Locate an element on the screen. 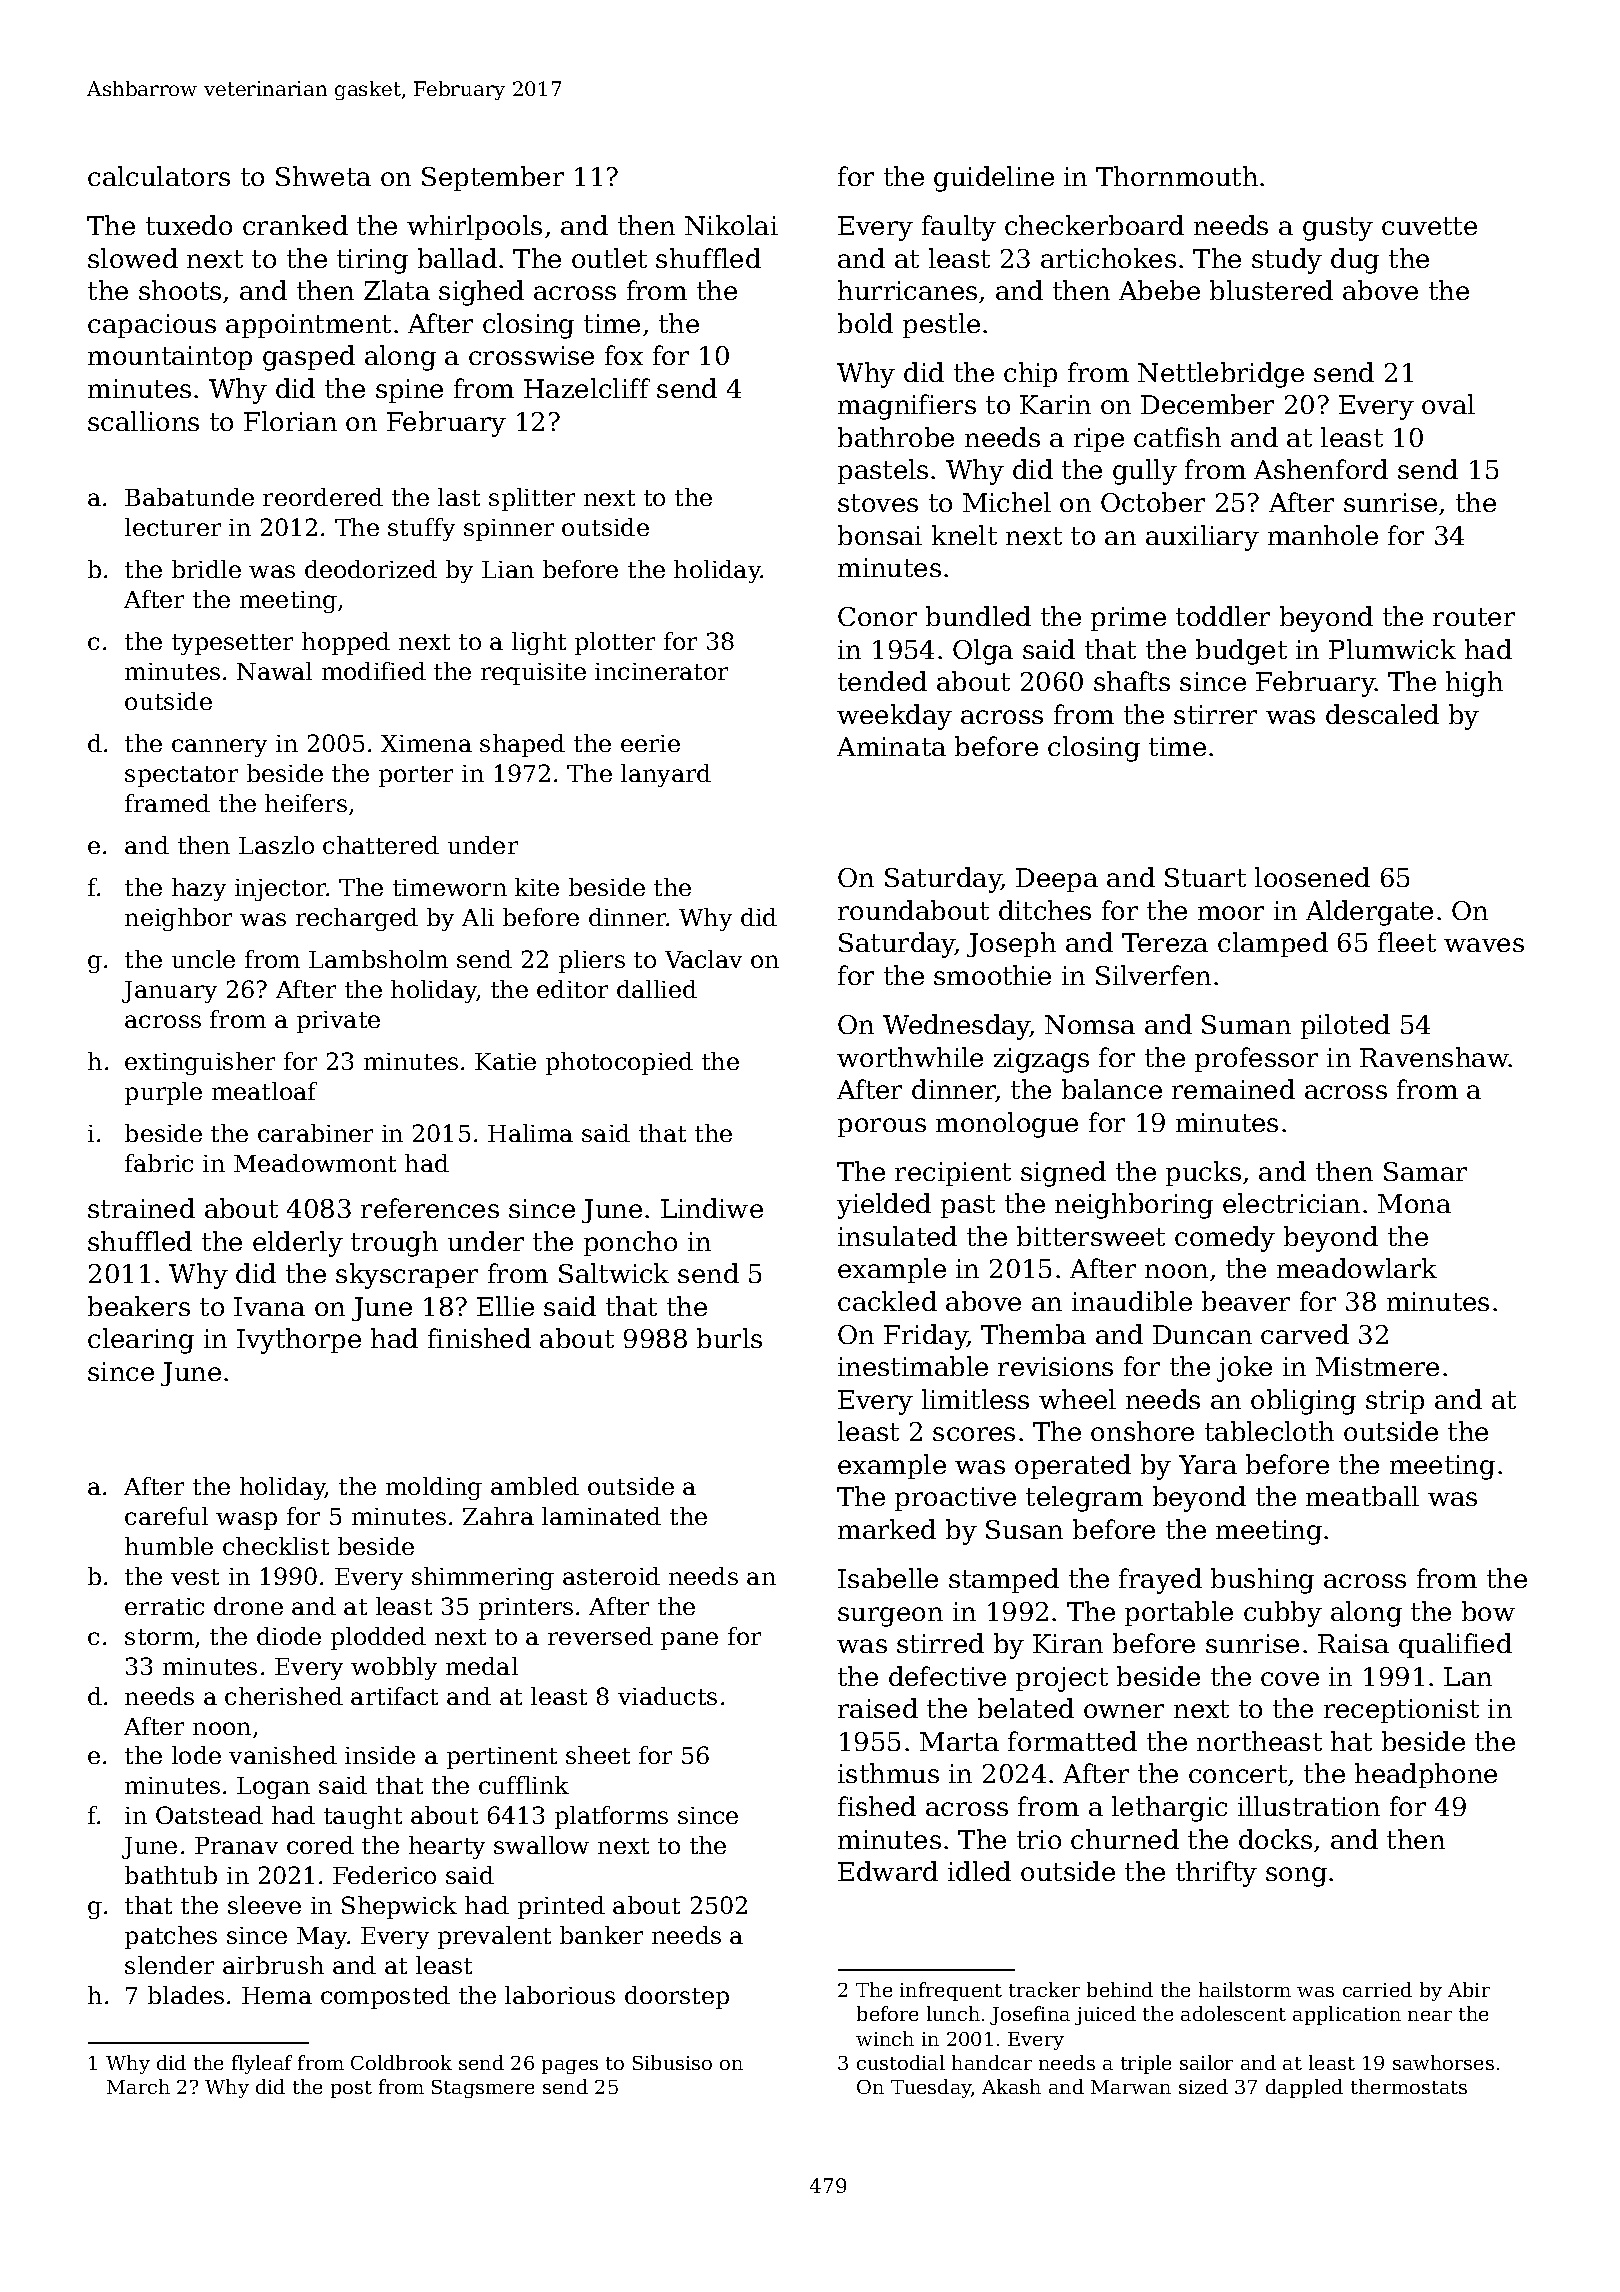 The width and height of the screenshot is (1620, 2292). January is located at coordinates (169, 992).
